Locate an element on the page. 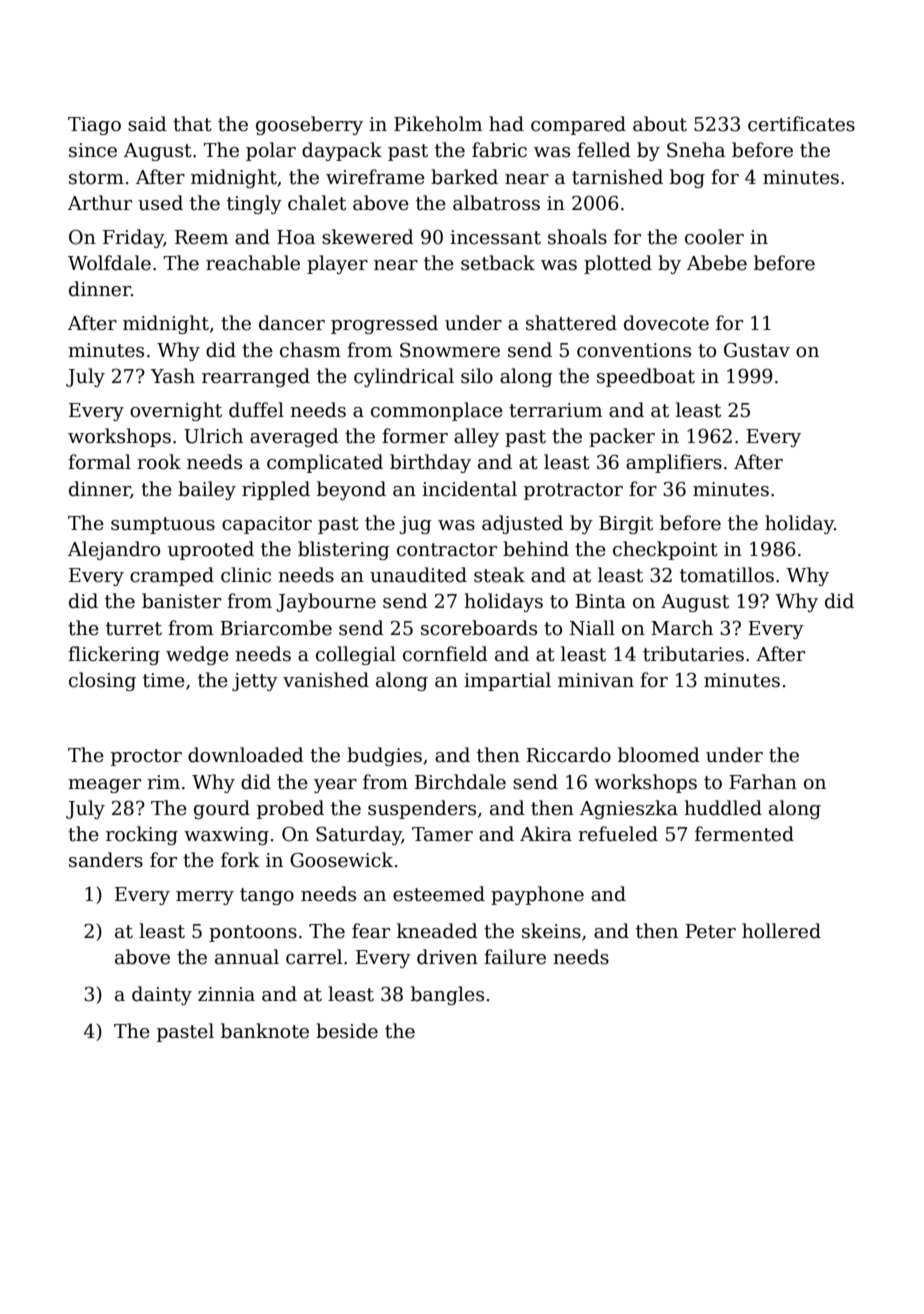 Image resolution: width=924 pixels, height=1314 pixels. Wolfdale is located at coordinates (109, 263).
